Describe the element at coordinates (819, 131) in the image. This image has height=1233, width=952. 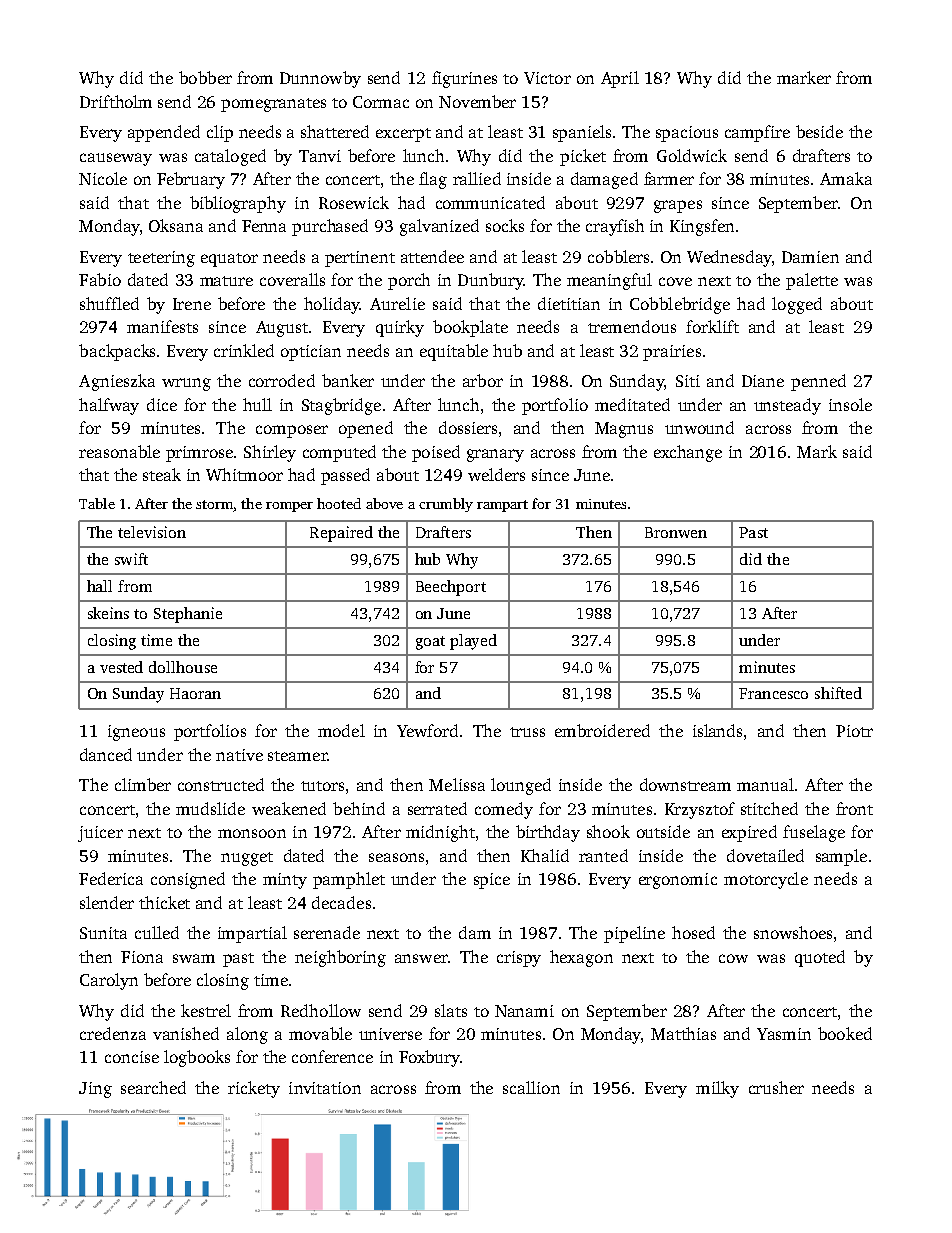
I see `beside` at that location.
